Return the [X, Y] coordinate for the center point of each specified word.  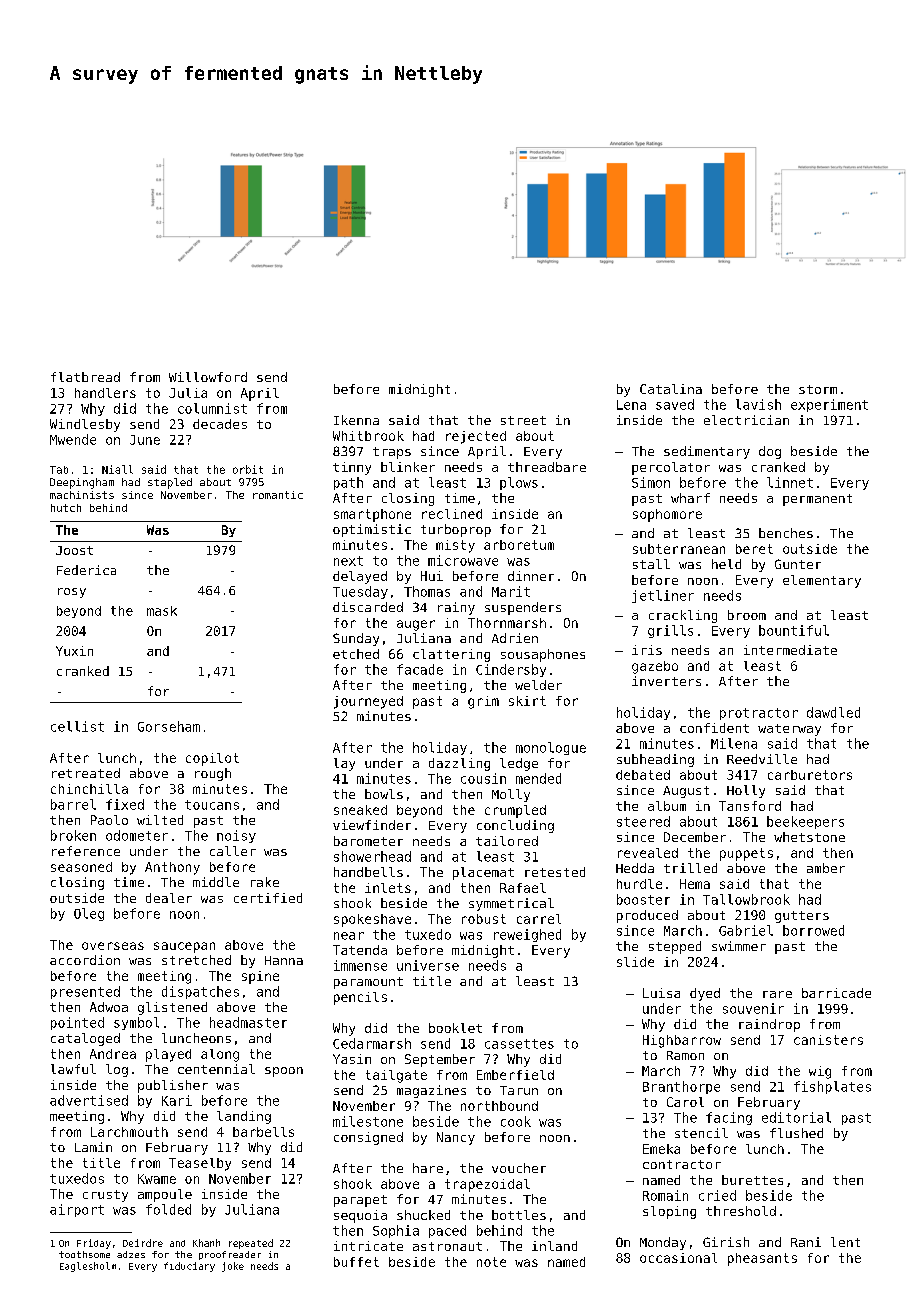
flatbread [85, 377]
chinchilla [89, 789]
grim [483, 702]
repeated [251, 1244]
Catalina [671, 389]
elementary [822, 581]
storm [818, 389]
